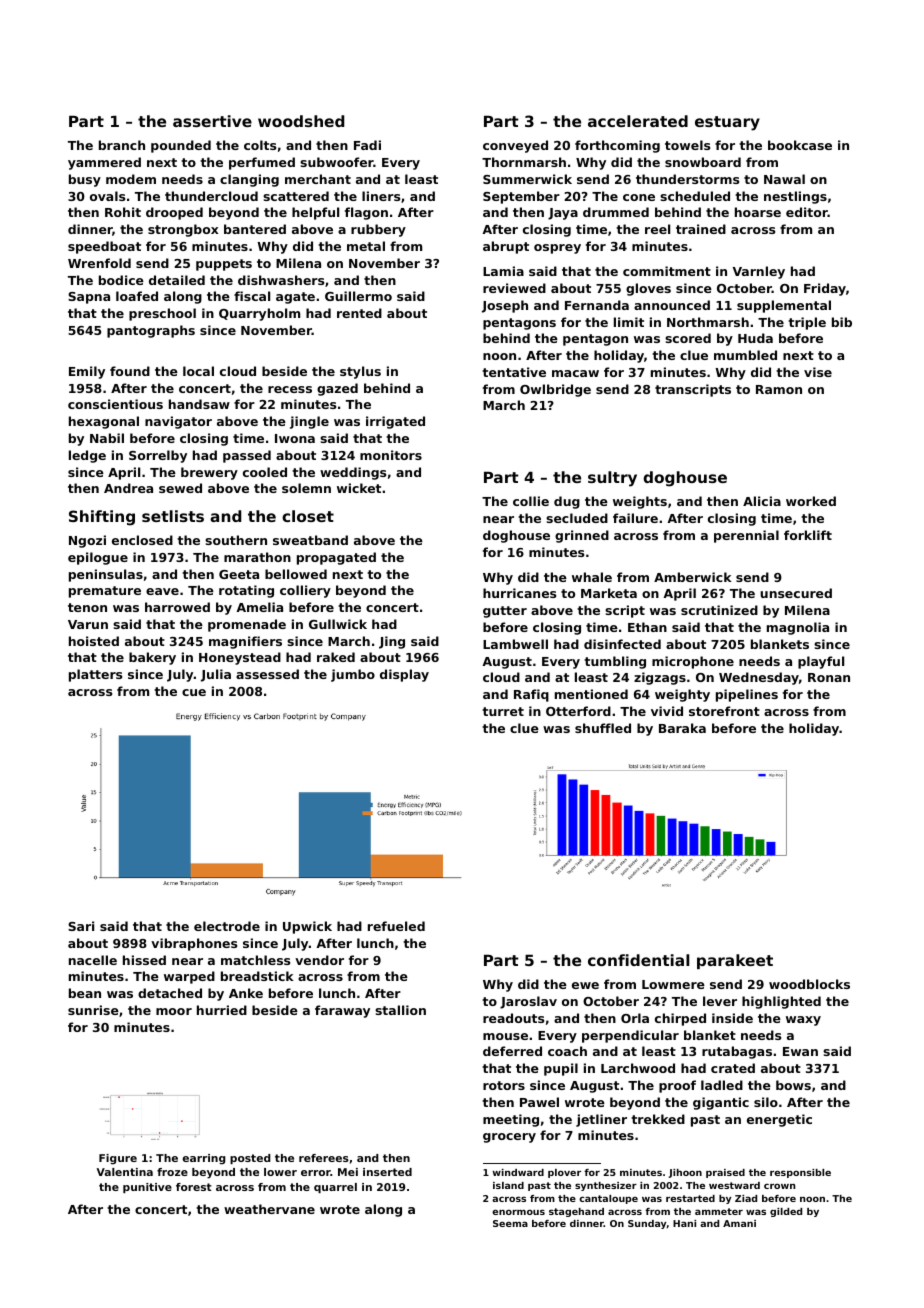 The width and height of the screenshot is (924, 1308). What do you see at coordinates (301, 121) in the screenshot?
I see `woodshed` at bounding box center [301, 121].
